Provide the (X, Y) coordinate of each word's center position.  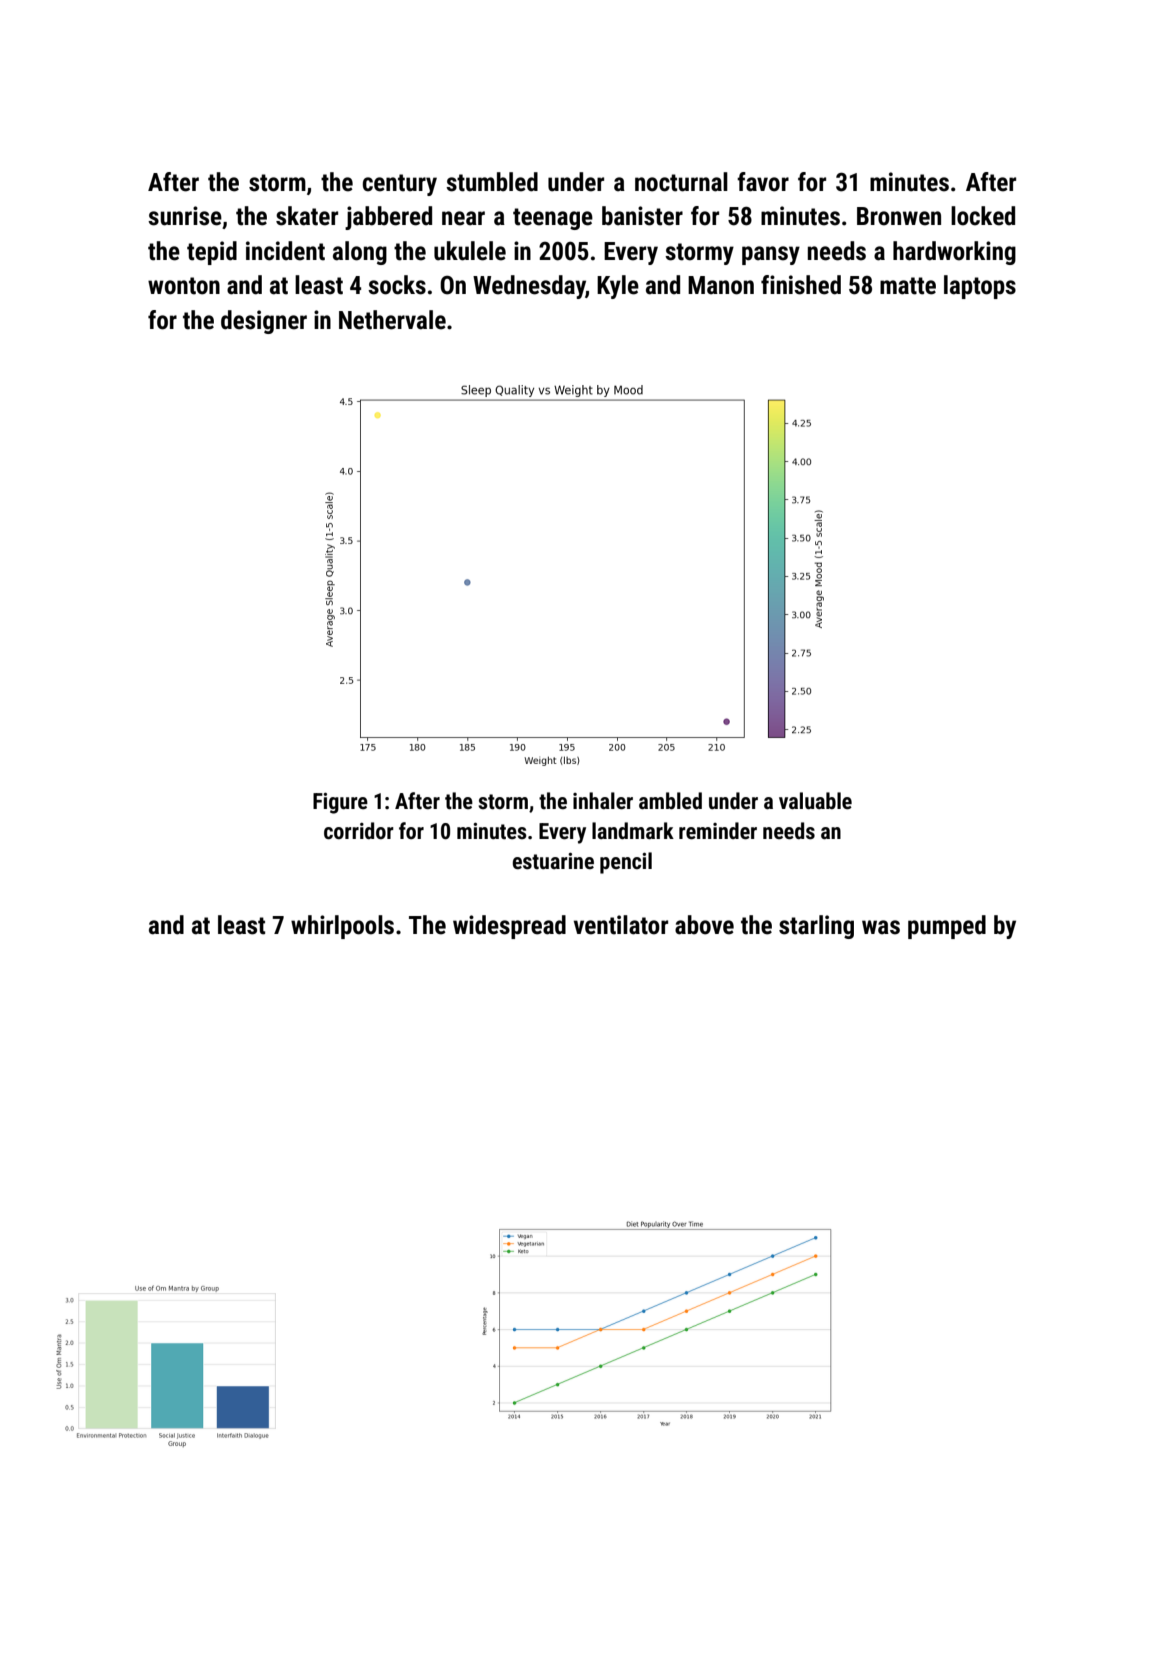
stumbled (492, 182)
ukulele (470, 251)
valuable (815, 801)
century (400, 185)
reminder (718, 831)
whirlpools (342, 927)
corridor (359, 831)
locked (983, 216)
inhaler (603, 801)
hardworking (954, 253)
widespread (509, 927)
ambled (670, 801)
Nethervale (392, 320)
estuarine (553, 861)
